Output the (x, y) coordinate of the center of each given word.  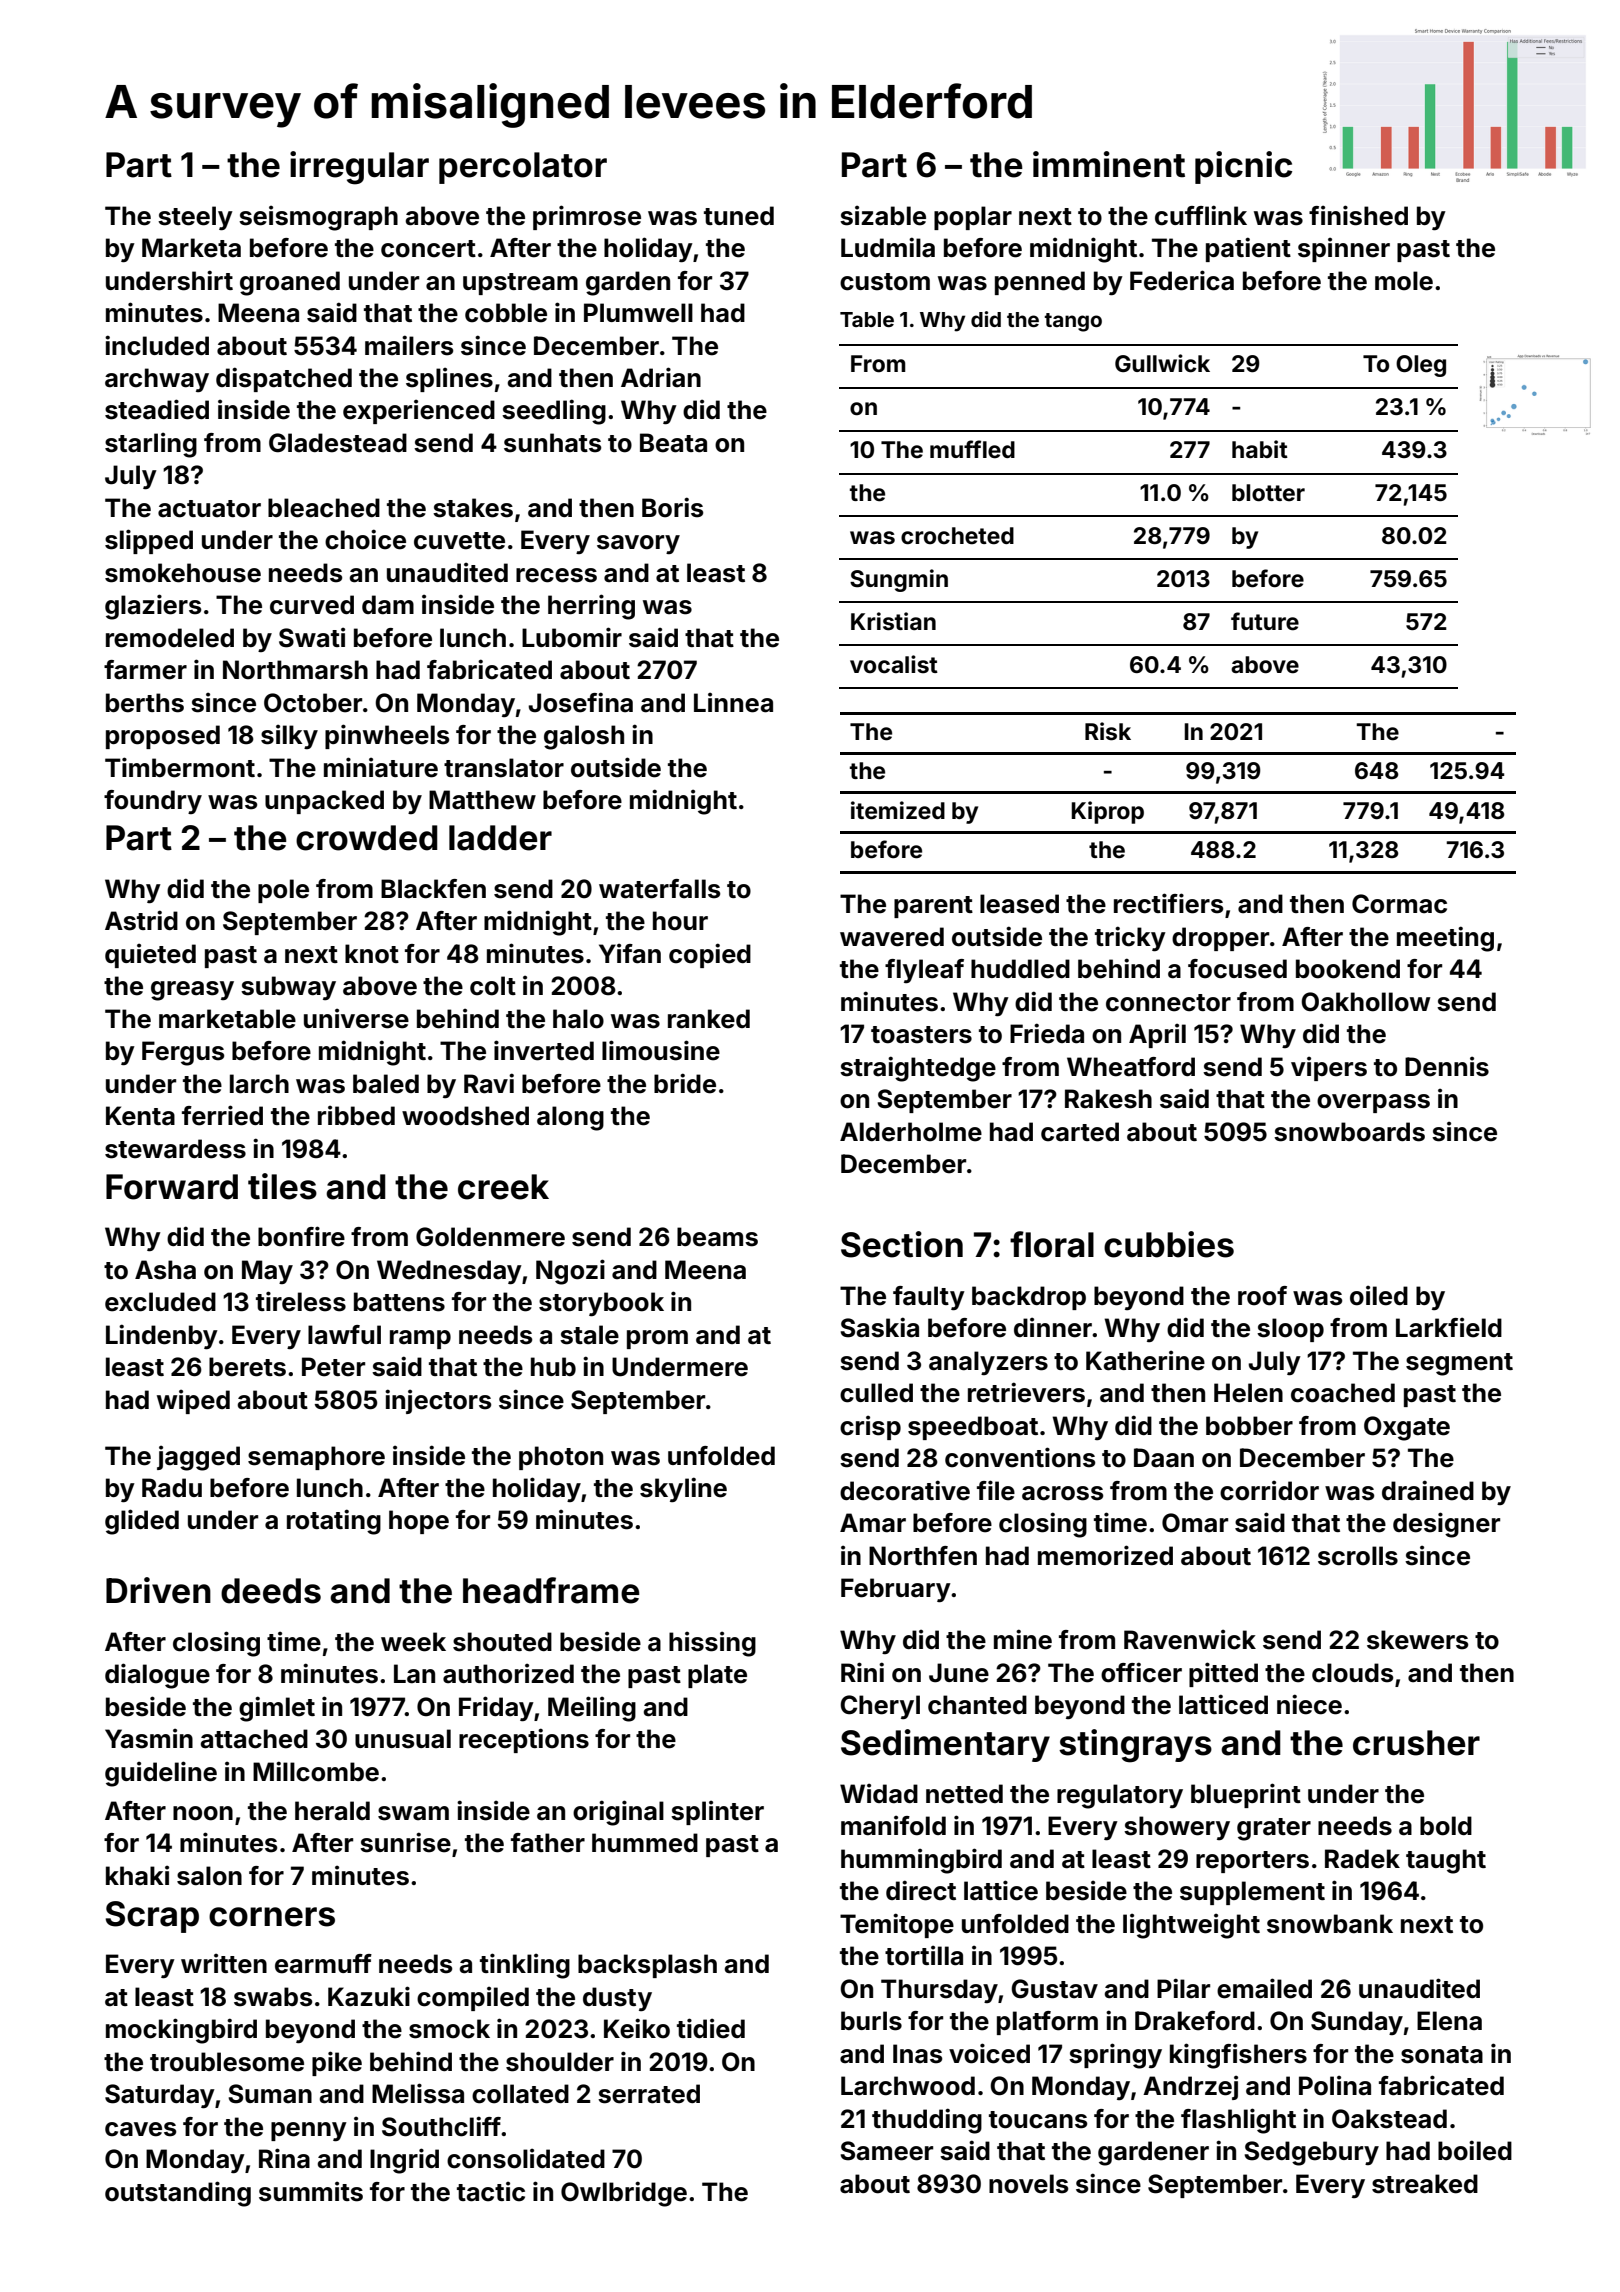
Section (902, 1244)
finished (1358, 215)
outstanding (178, 2194)
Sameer (886, 2151)
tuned (739, 216)
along (570, 1118)
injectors (438, 1401)
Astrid (141, 920)
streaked (1425, 2184)
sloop (1290, 1330)
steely (195, 218)
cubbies (1169, 1244)
